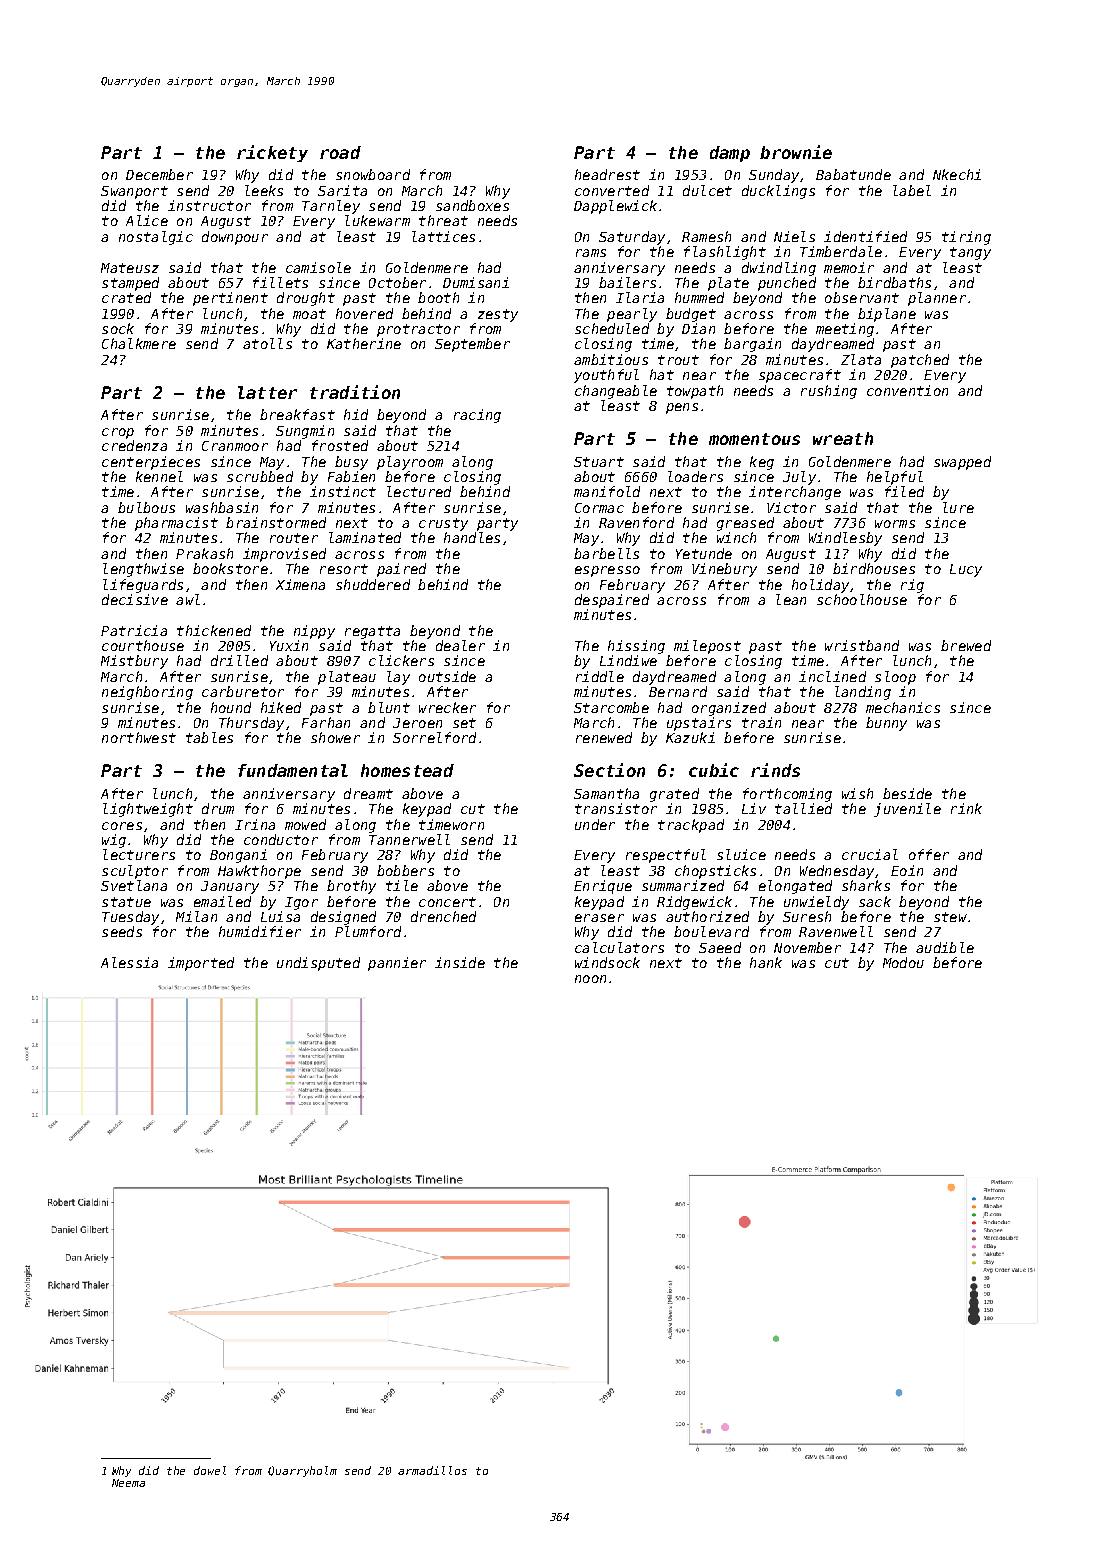  What do you see at coordinates (720, 947) in the document?
I see `Saeed` at bounding box center [720, 947].
